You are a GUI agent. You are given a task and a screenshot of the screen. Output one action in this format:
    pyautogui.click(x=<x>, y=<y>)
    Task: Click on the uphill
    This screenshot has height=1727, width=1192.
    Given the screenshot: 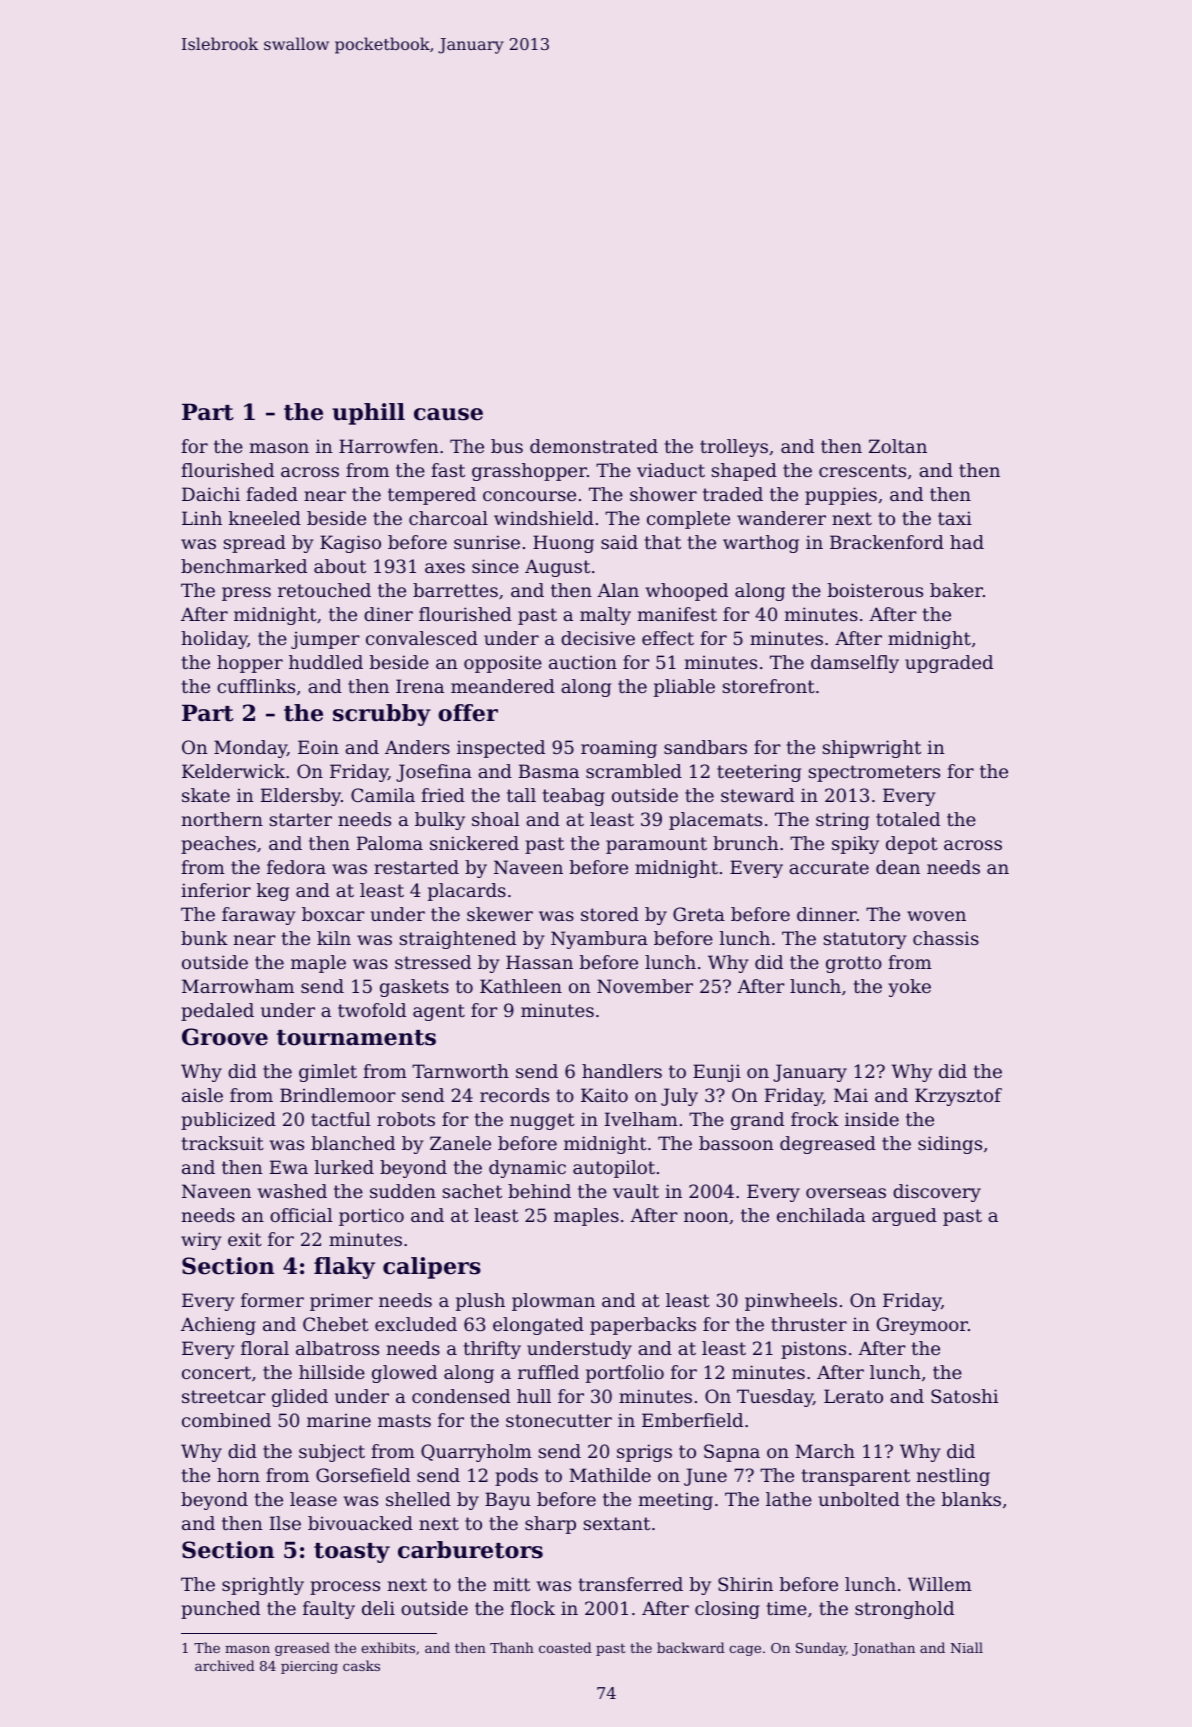 What is the action you would take?
    pyautogui.click(x=368, y=414)
